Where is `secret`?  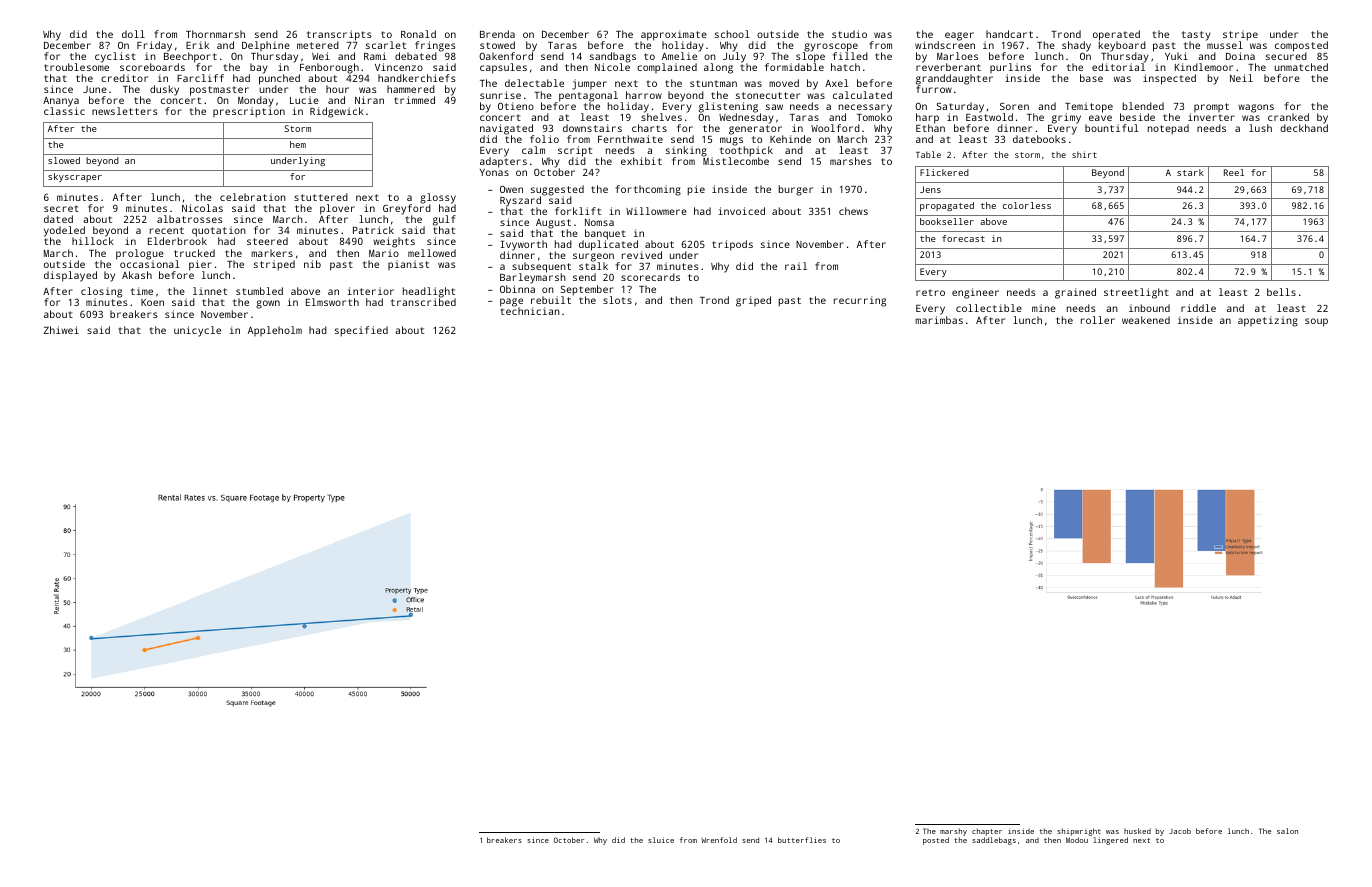
secret is located at coordinates (61, 208).
